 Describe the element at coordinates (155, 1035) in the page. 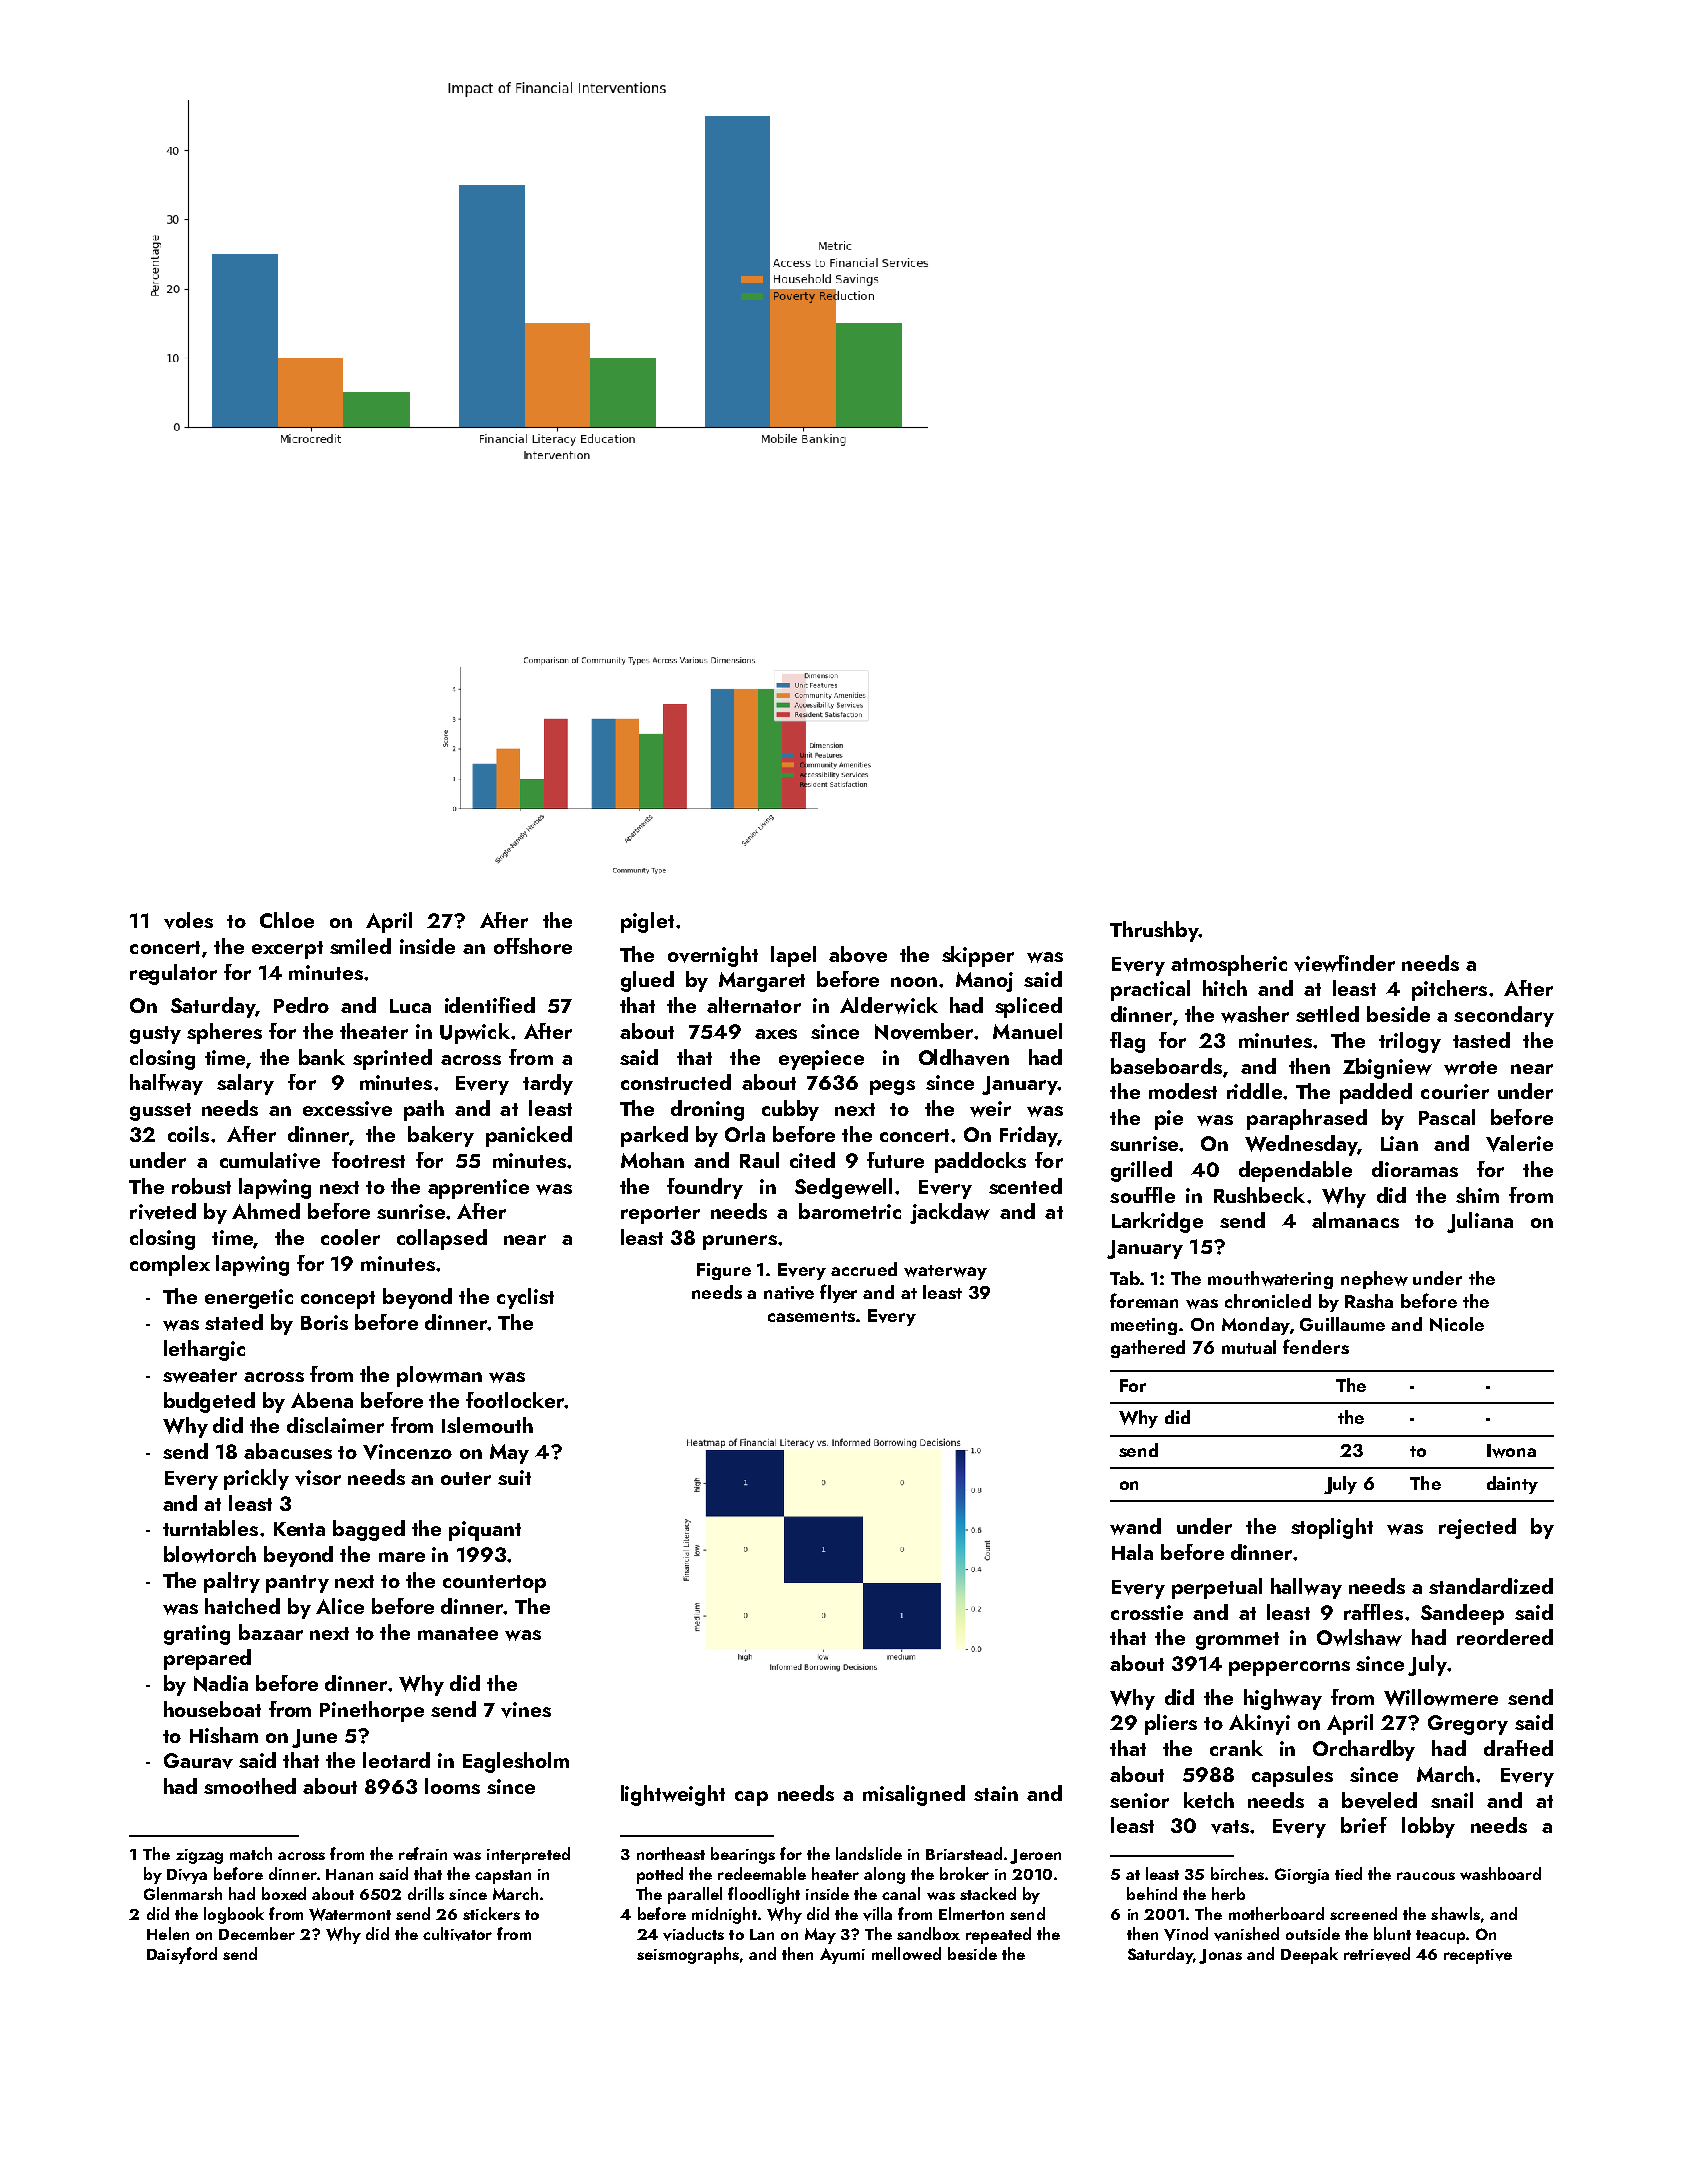

I see `gusty` at that location.
